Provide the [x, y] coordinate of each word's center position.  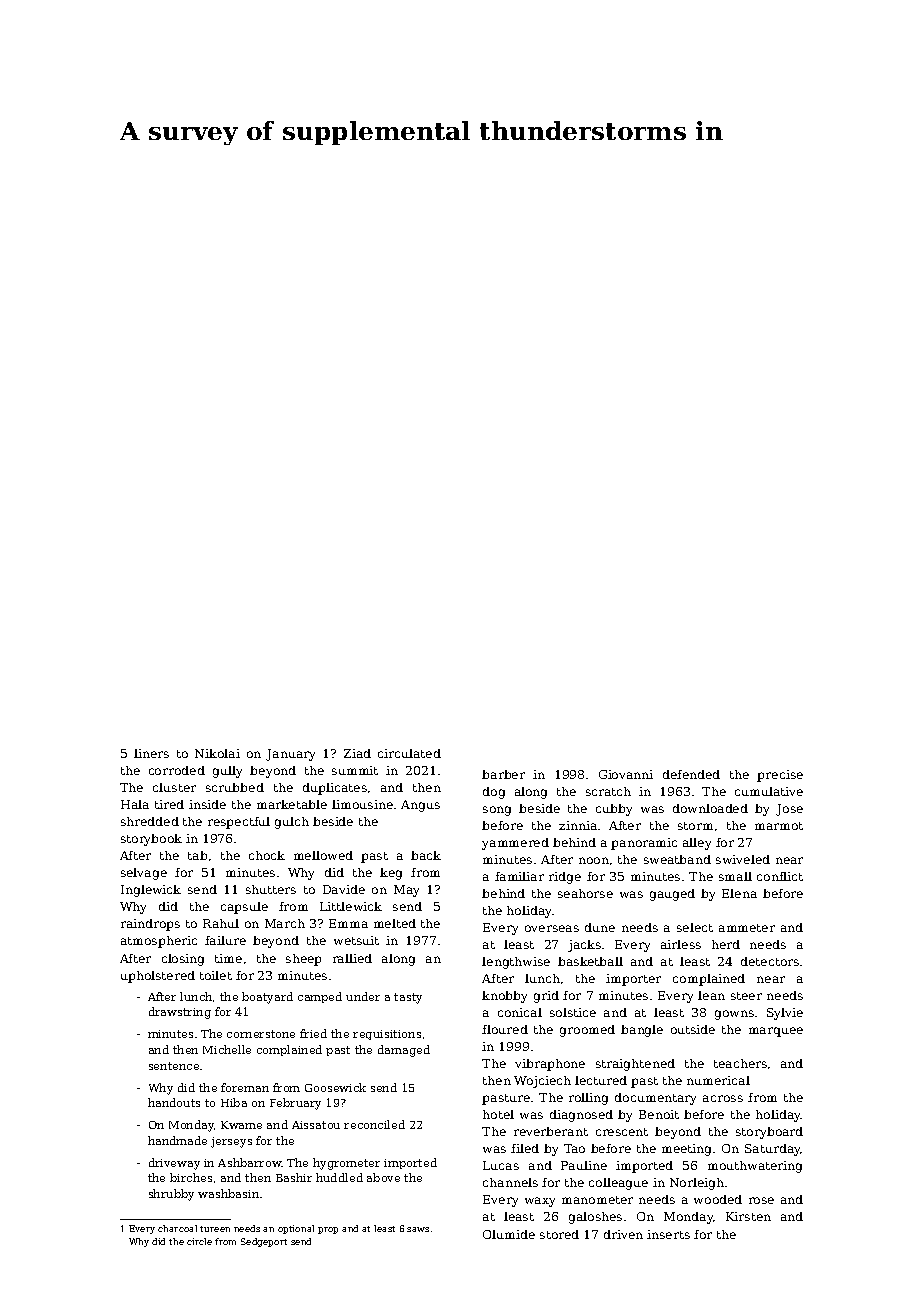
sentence [174, 1066]
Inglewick [151, 891]
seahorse [585, 893]
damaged [404, 1051]
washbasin [228, 1193]
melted [395, 923]
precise [780, 776]
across [723, 1098]
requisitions [387, 1035]
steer [746, 996]
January [290, 755]
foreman [245, 1087]
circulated [409, 753]
